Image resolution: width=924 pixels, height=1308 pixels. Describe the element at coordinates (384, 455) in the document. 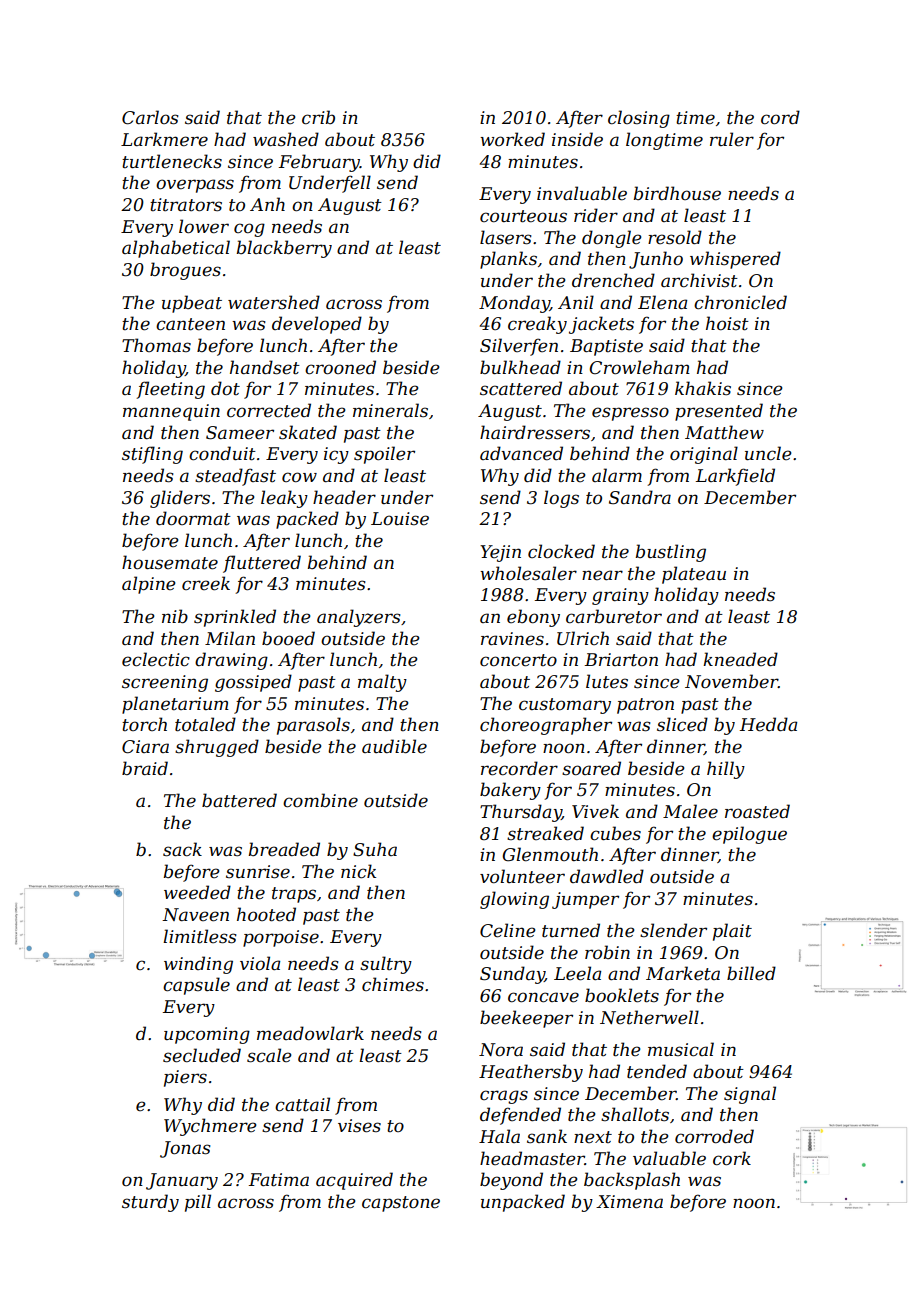

I see `spoiler` at that location.
